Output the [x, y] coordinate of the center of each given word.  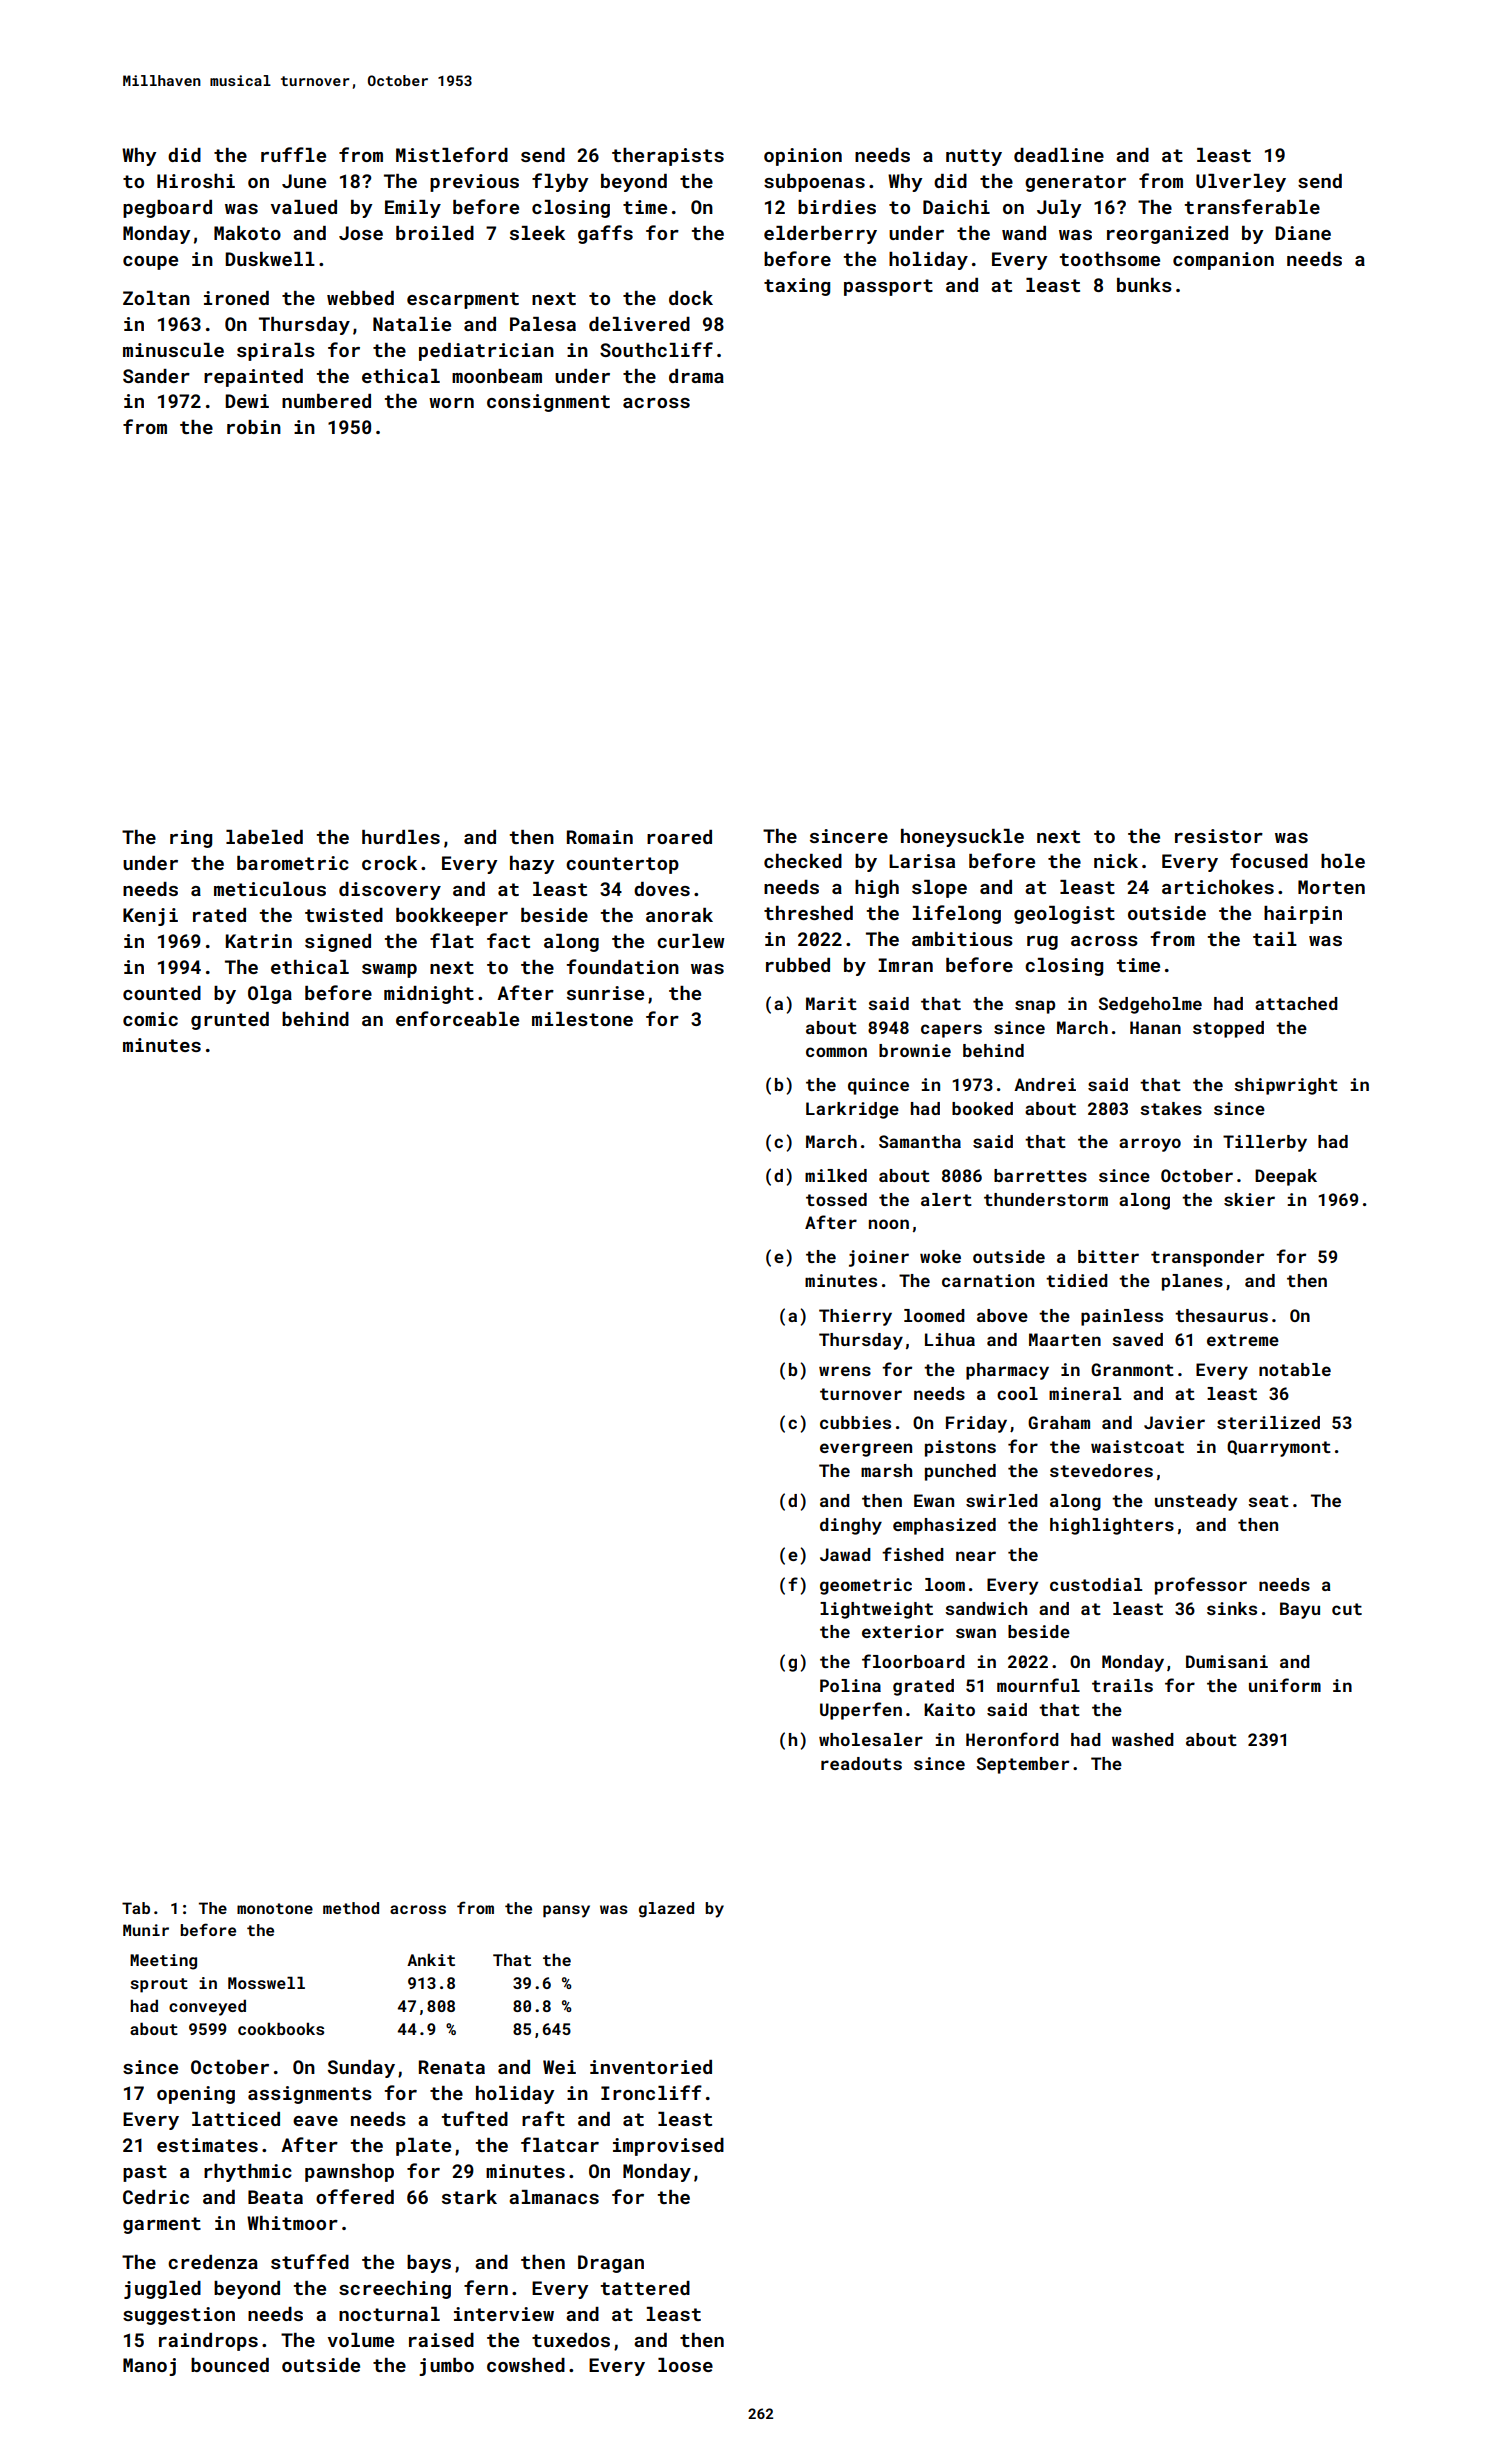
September [1022, 1765]
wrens [845, 1371]
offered [355, 2196]
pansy [566, 1911]
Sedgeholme [1150, 1005]
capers [951, 1031]
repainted [253, 378]
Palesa [543, 324]
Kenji [150, 917]
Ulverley [1241, 183]
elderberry [820, 235]
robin [254, 427]
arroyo [1150, 1145]
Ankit [431, 1960]
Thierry [855, 1317]
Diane [1303, 233]
